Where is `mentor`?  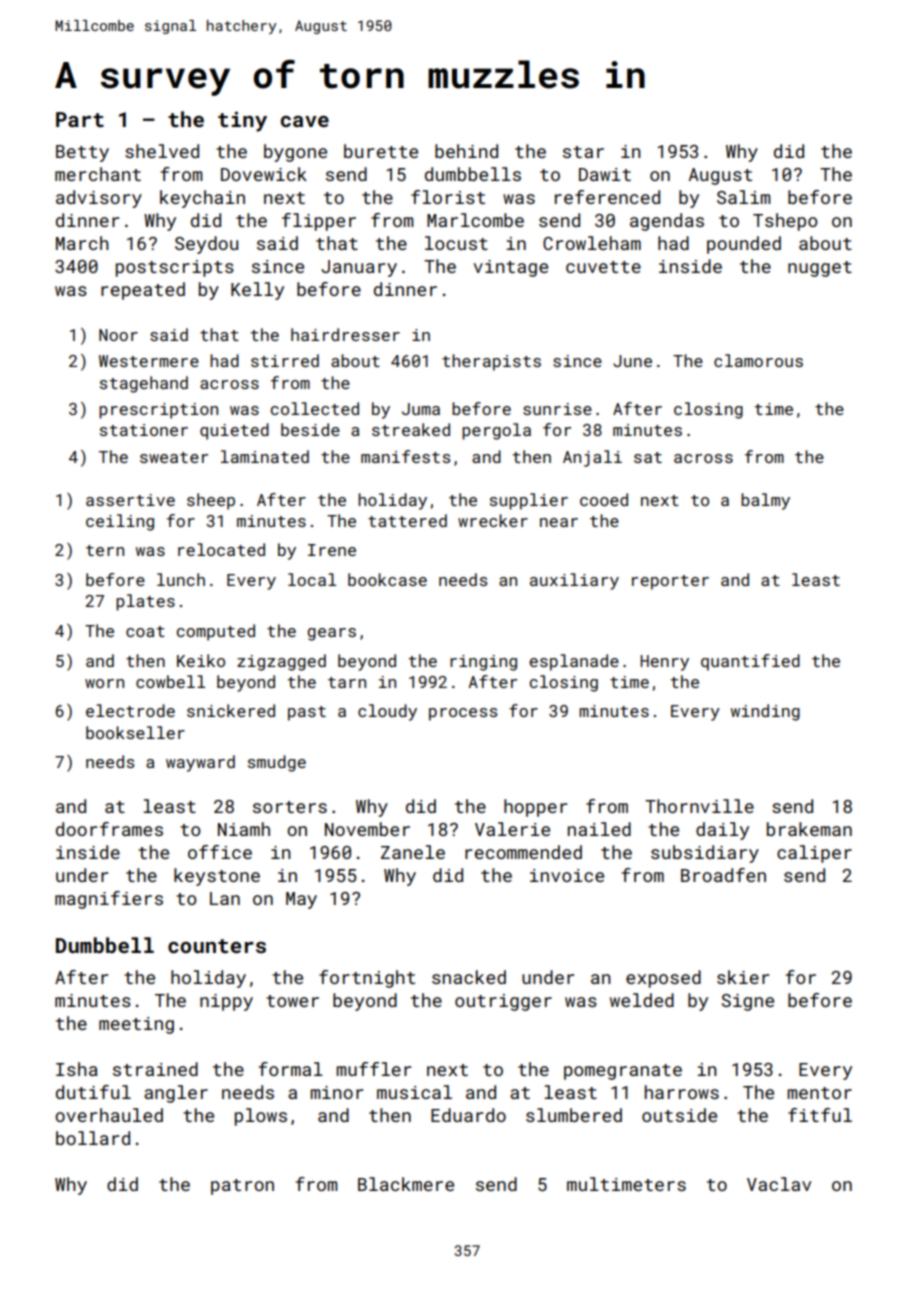
mentor is located at coordinates (819, 1093).
